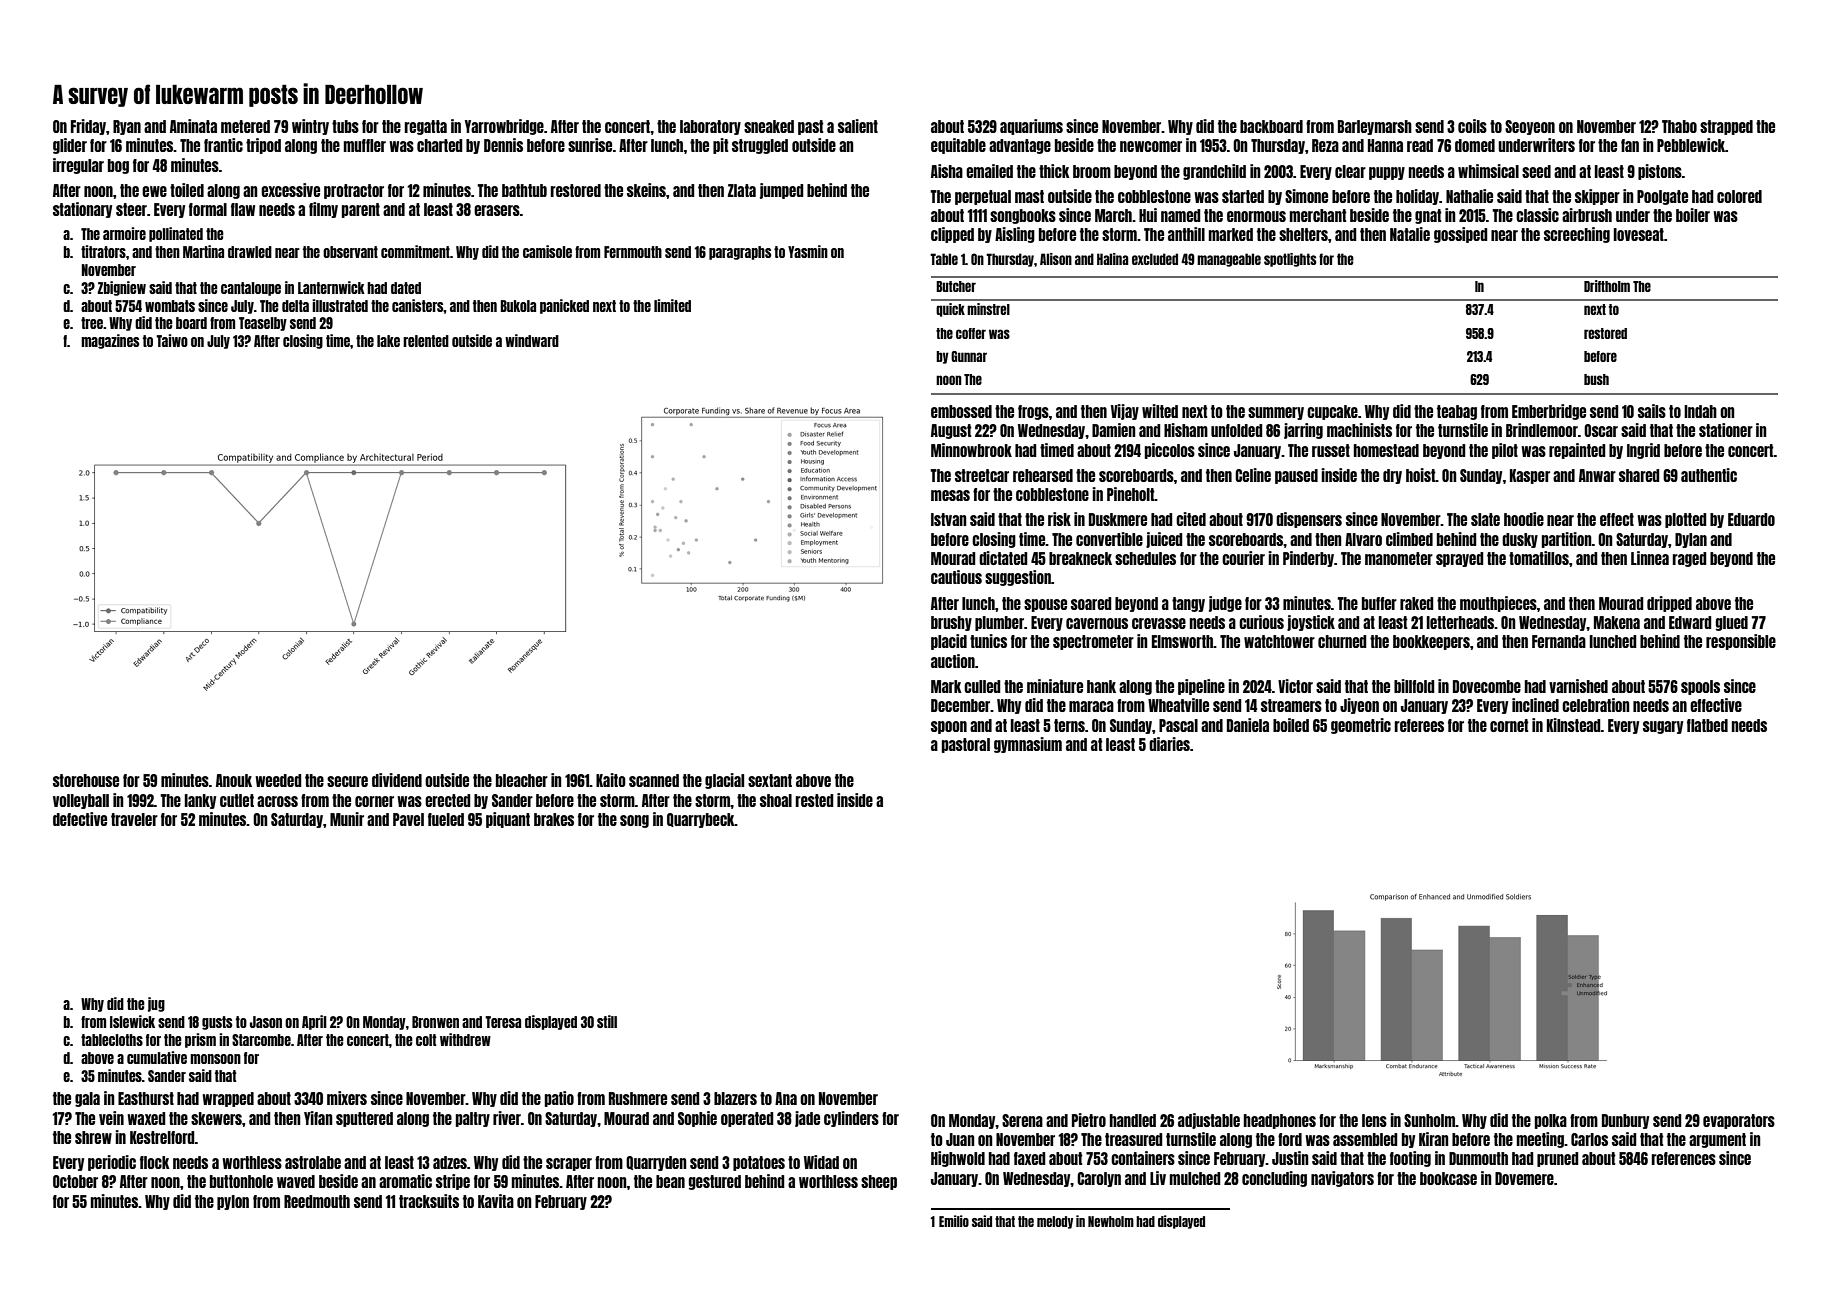  Describe the element at coordinates (949, 519) in the page. I see `Istvan` at that location.
